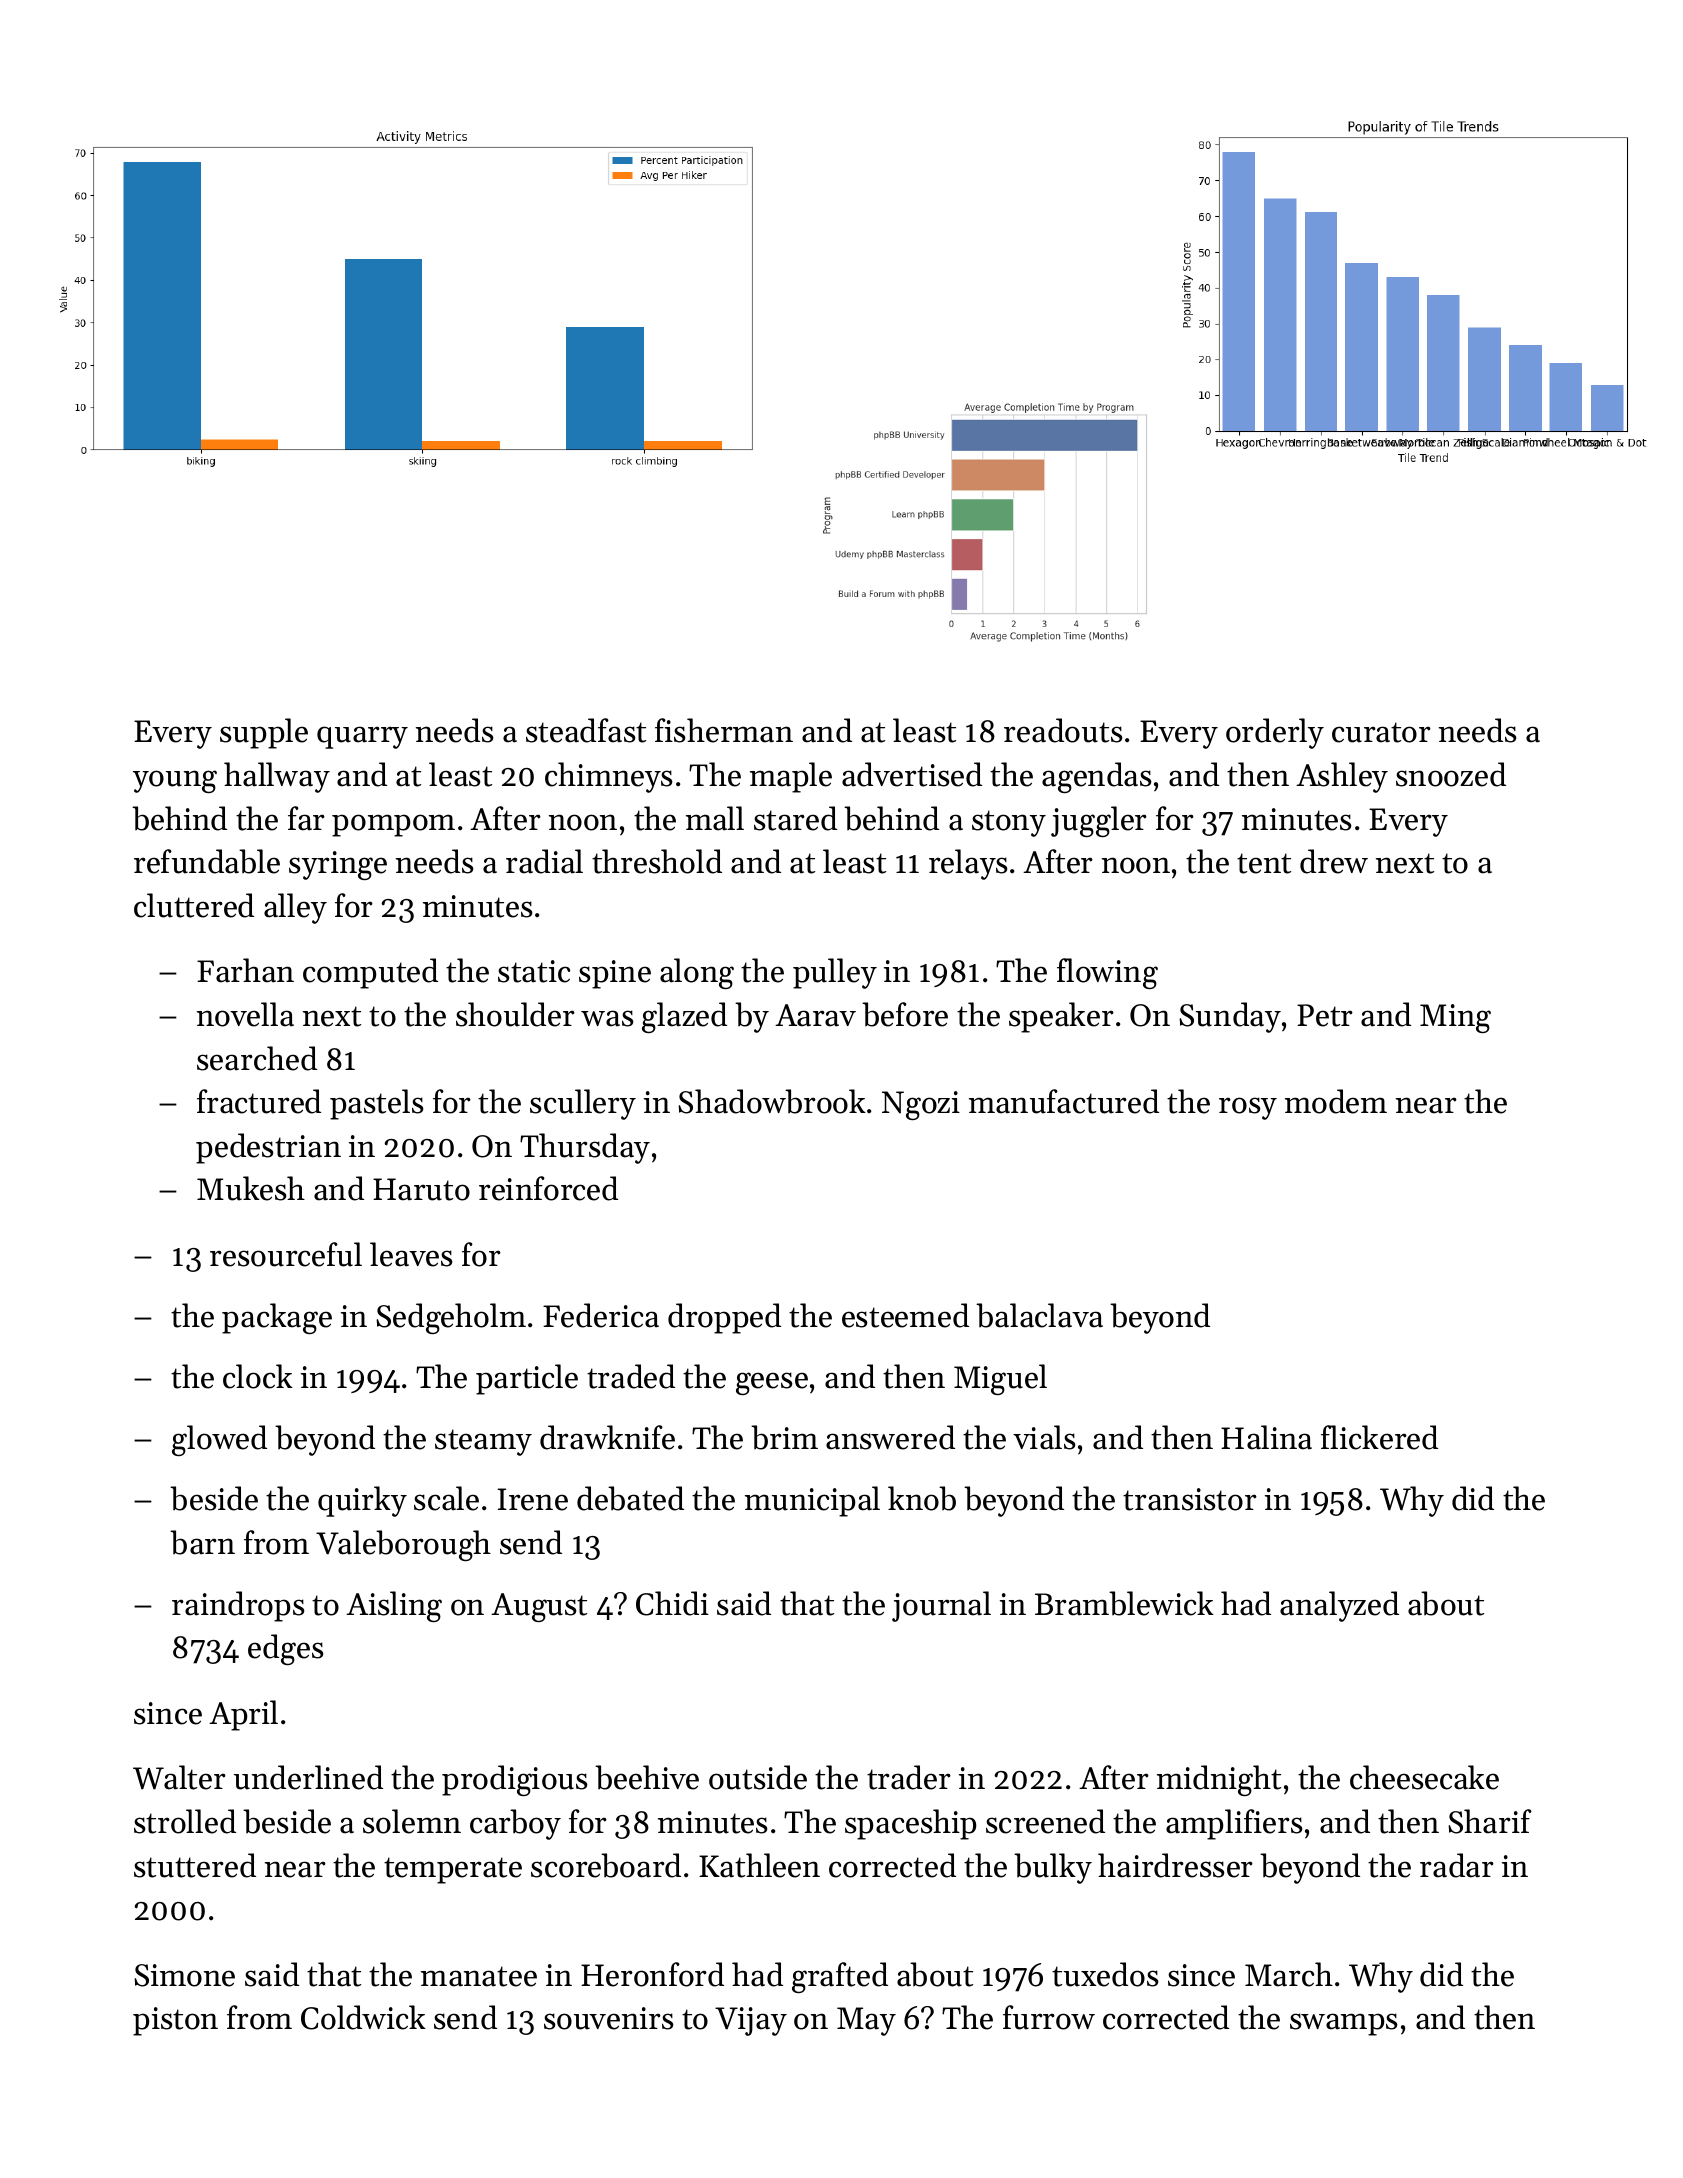  I want to click on furrow, so click(1049, 2017).
